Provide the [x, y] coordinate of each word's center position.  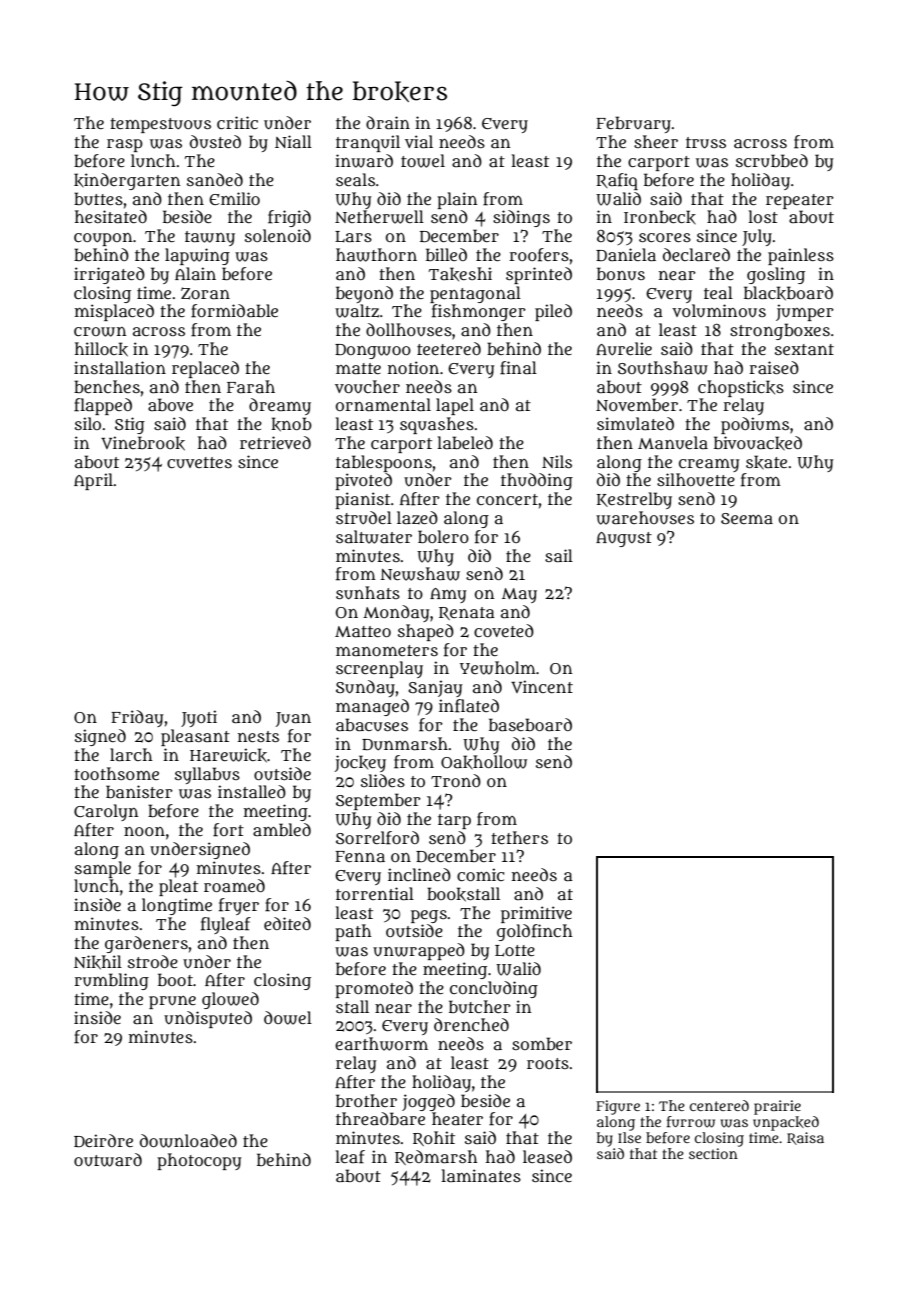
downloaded [188, 1141]
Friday [137, 718]
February [633, 124]
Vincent [542, 686]
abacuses [372, 724]
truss [706, 143]
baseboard [530, 724]
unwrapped [419, 951]
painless [801, 256]
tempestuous [160, 125]
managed [372, 707]
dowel [288, 1018]
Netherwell [379, 217]
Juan [293, 719]
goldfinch [534, 932]
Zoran [205, 293]
